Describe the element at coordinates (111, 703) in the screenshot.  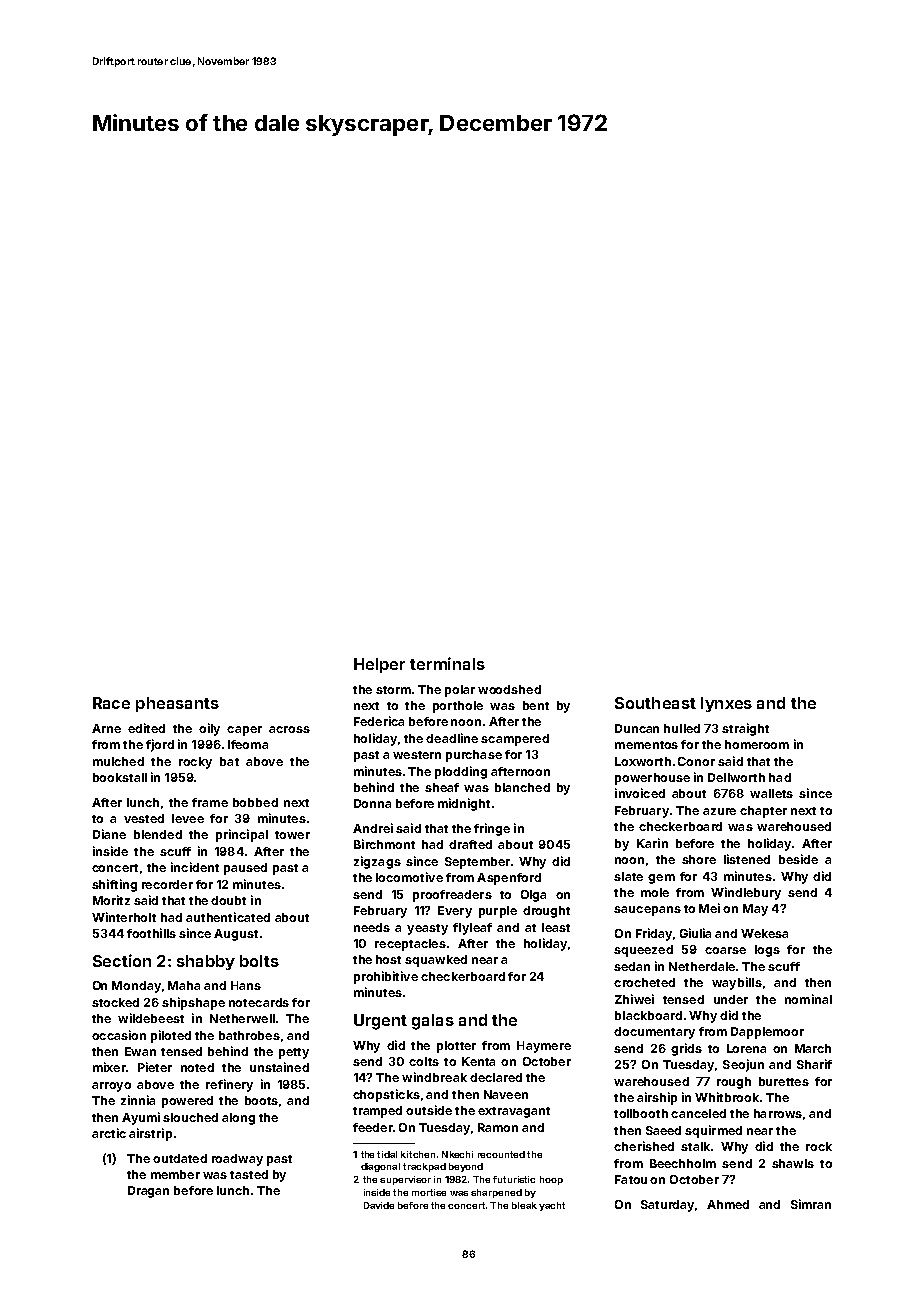
I see `Race` at that location.
